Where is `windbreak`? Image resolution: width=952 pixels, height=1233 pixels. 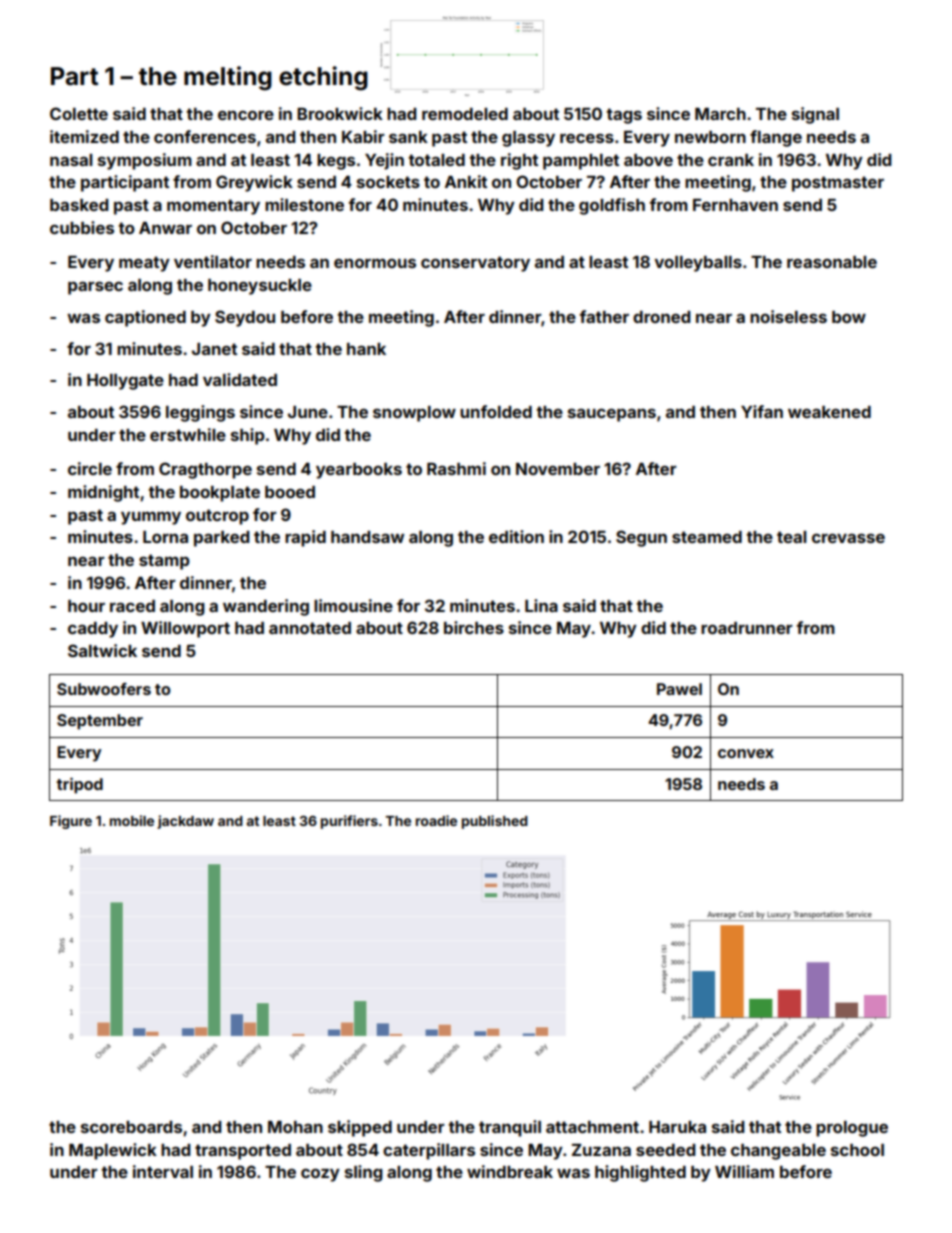
windbreak is located at coordinates (510, 1171).
